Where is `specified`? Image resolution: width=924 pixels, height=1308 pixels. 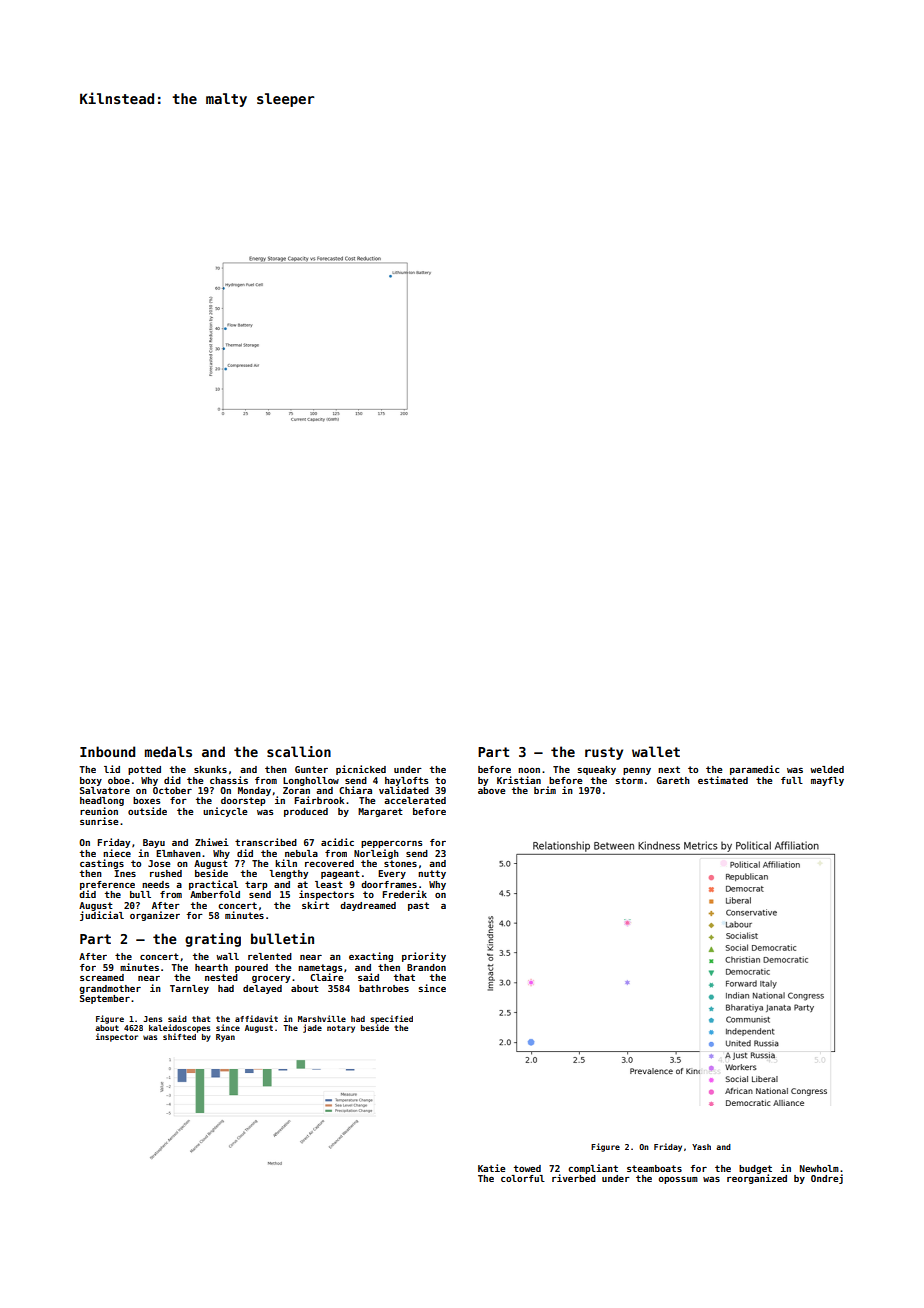 specified is located at coordinates (391, 1019).
